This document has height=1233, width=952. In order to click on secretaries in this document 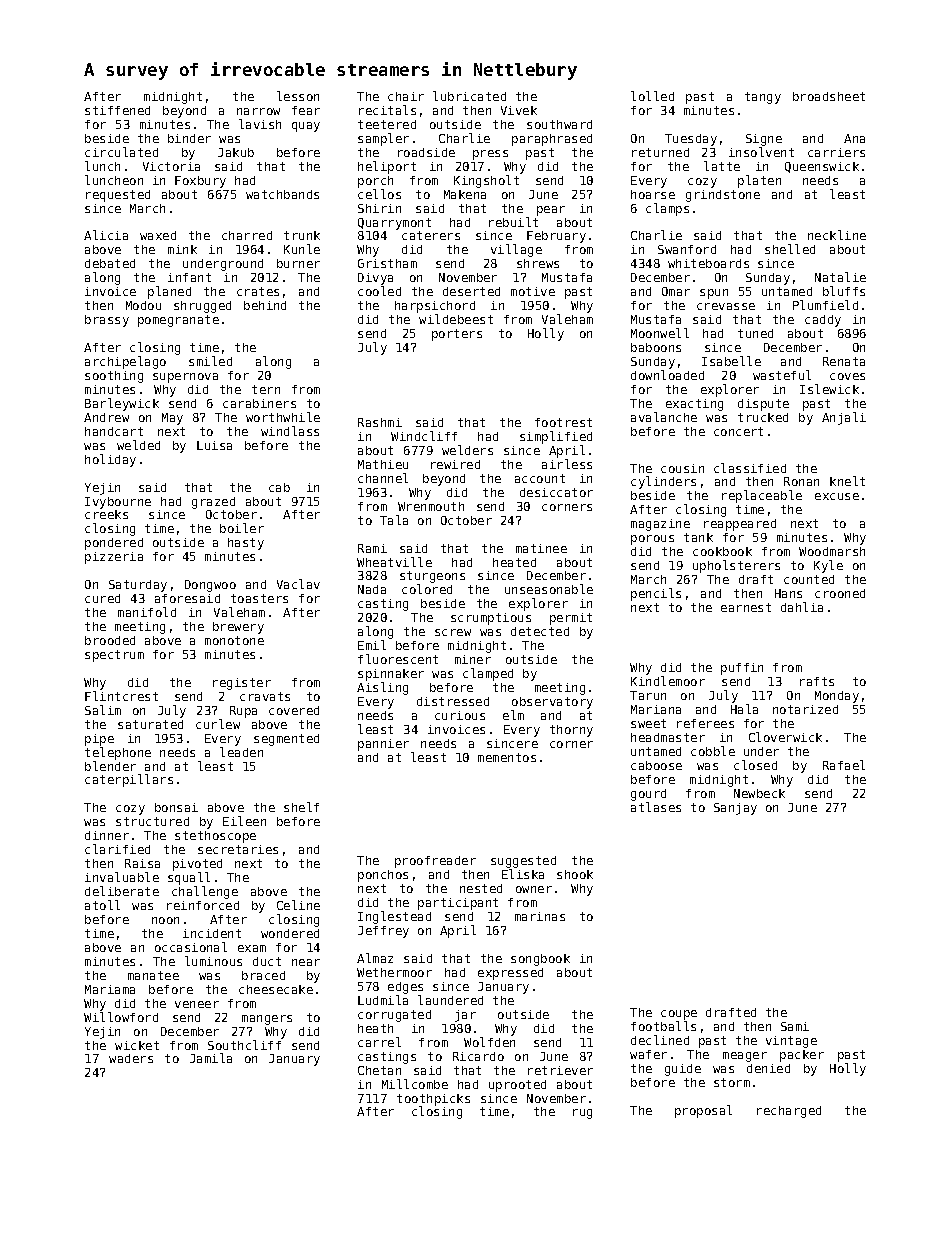, I will do `click(238, 849)`.
